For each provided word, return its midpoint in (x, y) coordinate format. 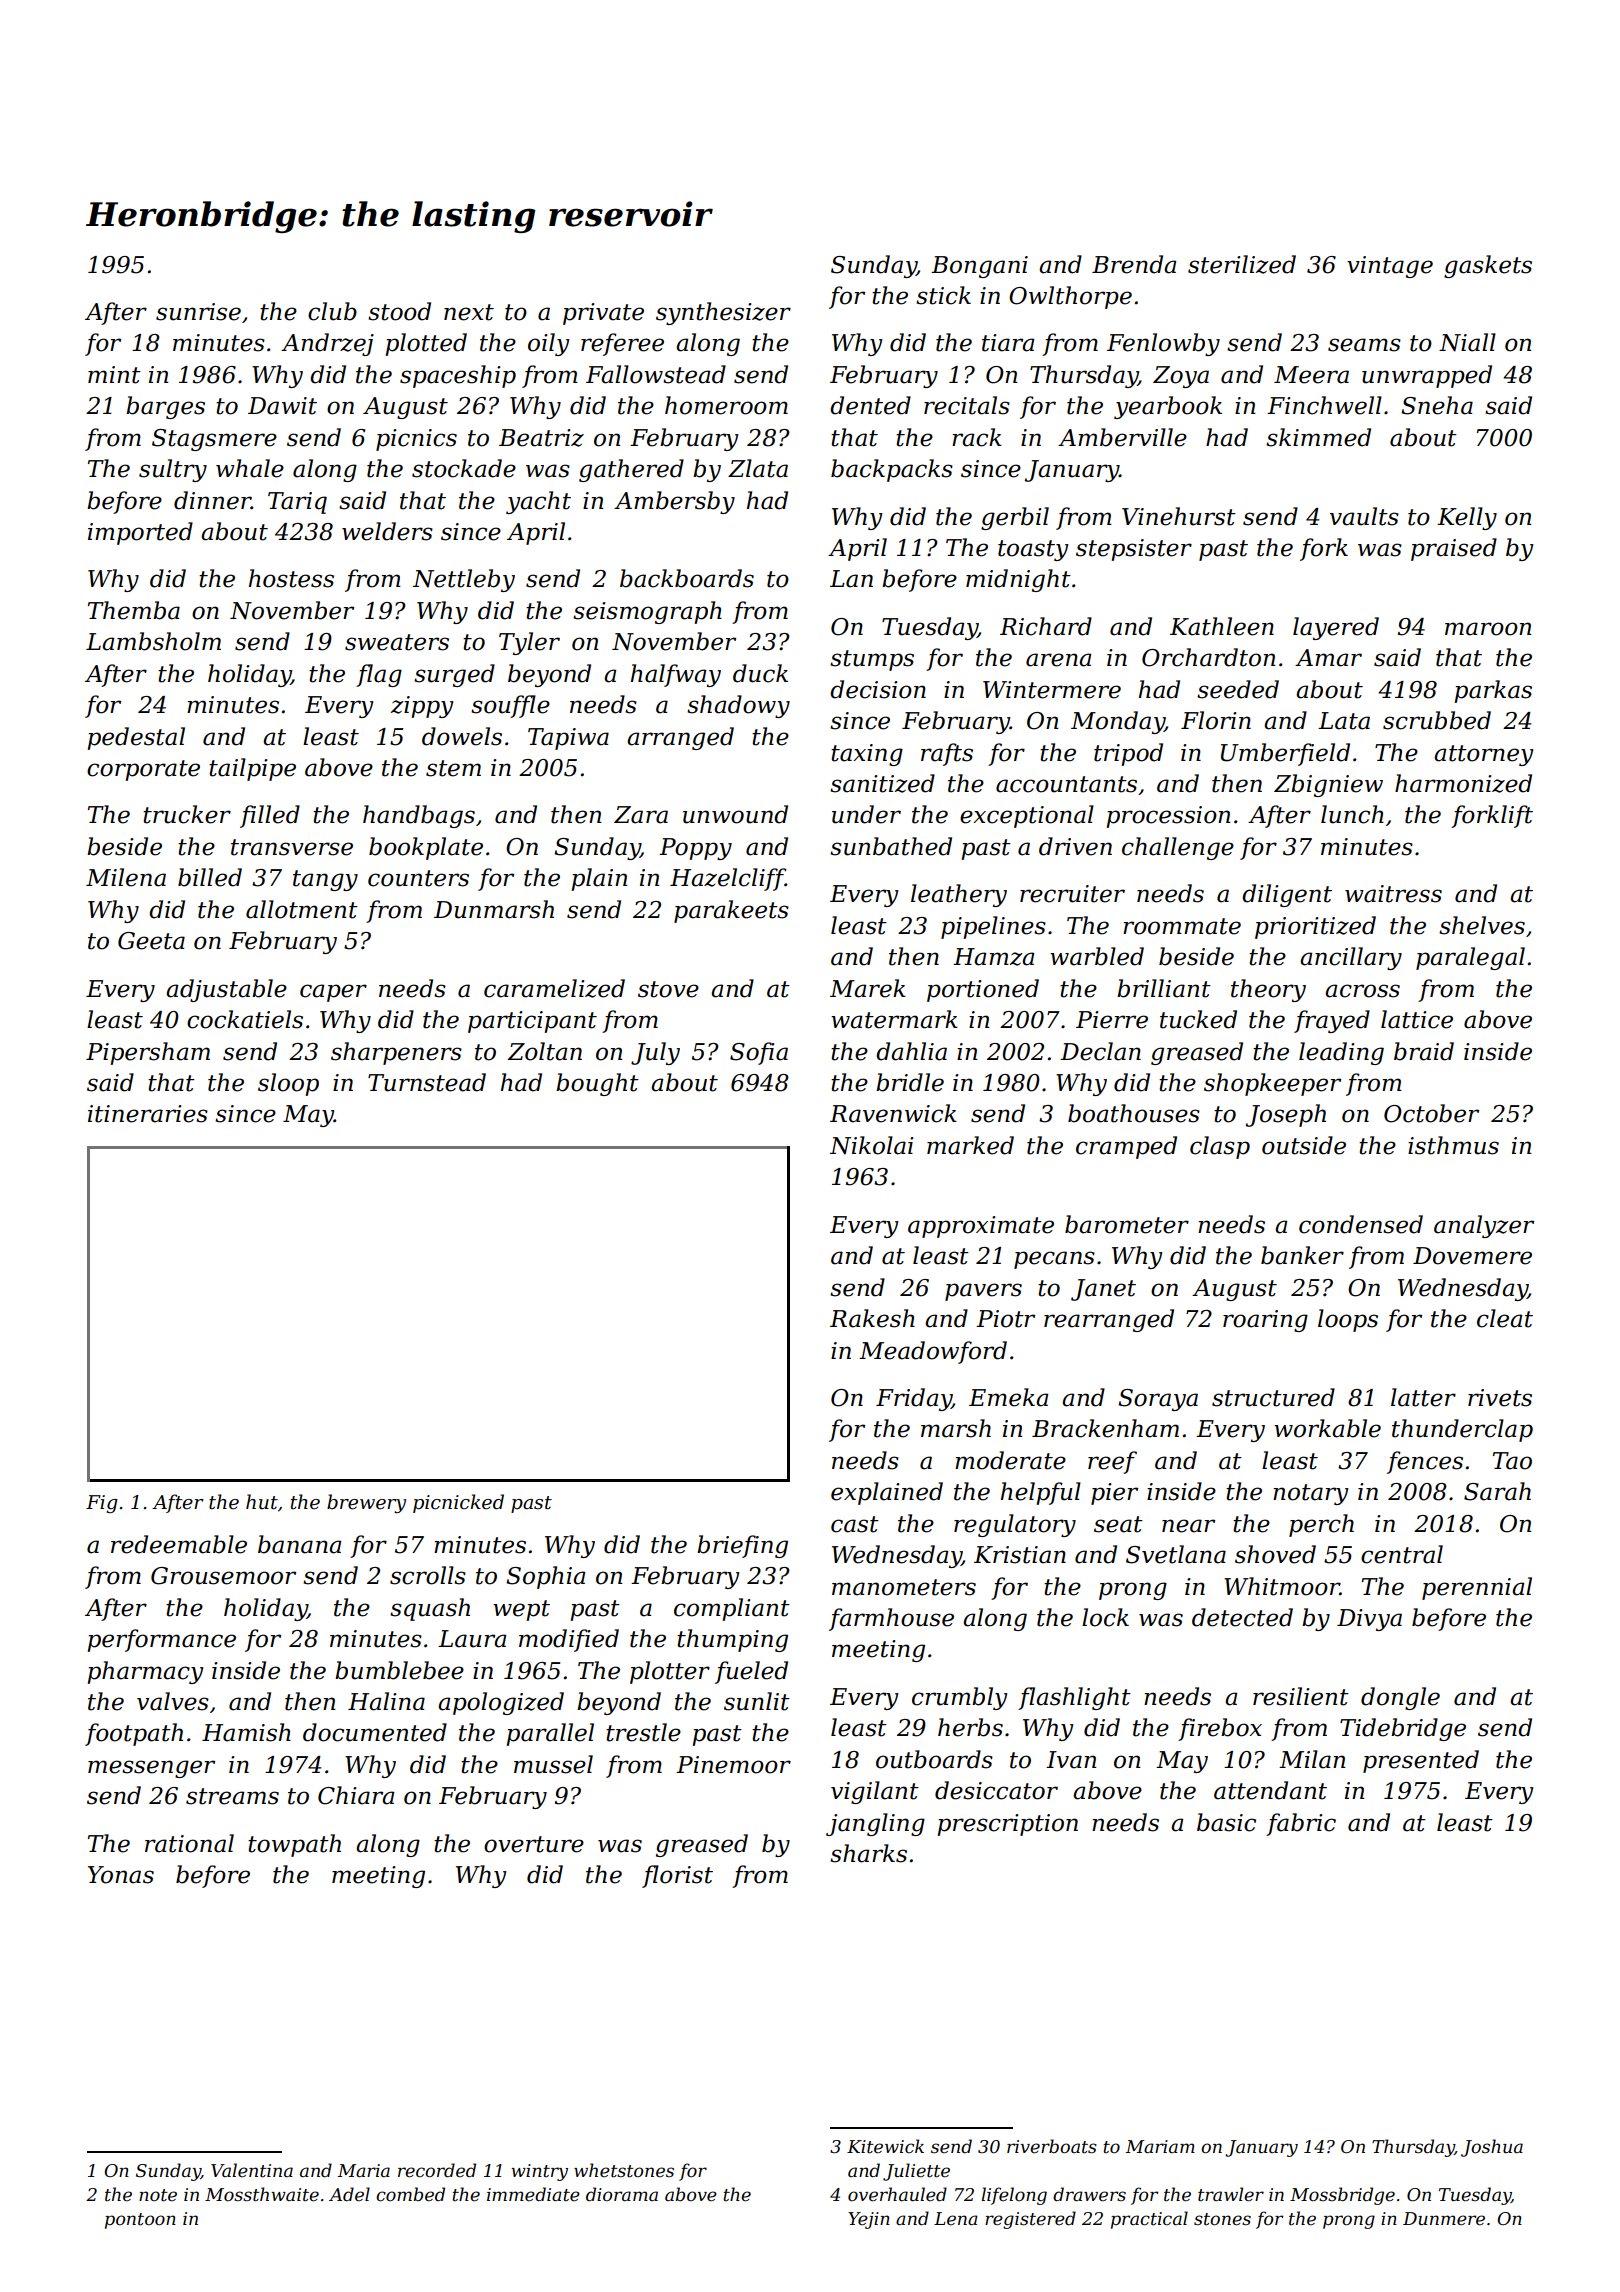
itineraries (148, 1114)
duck (760, 673)
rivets (1500, 1398)
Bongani (979, 267)
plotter (670, 1672)
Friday (914, 1399)
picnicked (458, 1503)
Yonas (121, 1875)
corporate (143, 770)
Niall (1467, 342)
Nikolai (871, 1145)
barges (165, 407)
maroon (1488, 629)
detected (1242, 1617)
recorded (437, 2170)
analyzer (1484, 1226)
